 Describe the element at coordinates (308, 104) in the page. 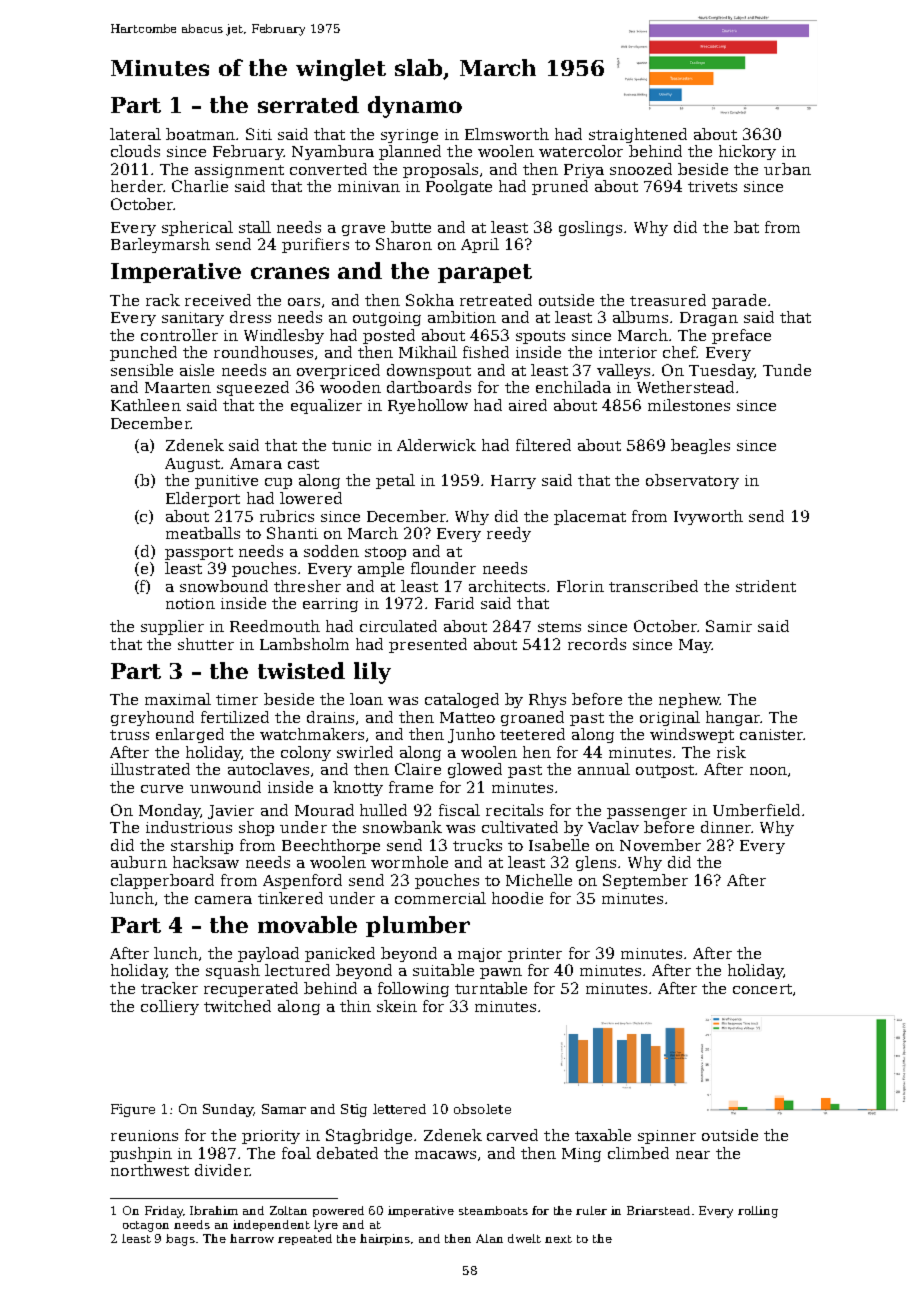

I see `serrated` at that location.
